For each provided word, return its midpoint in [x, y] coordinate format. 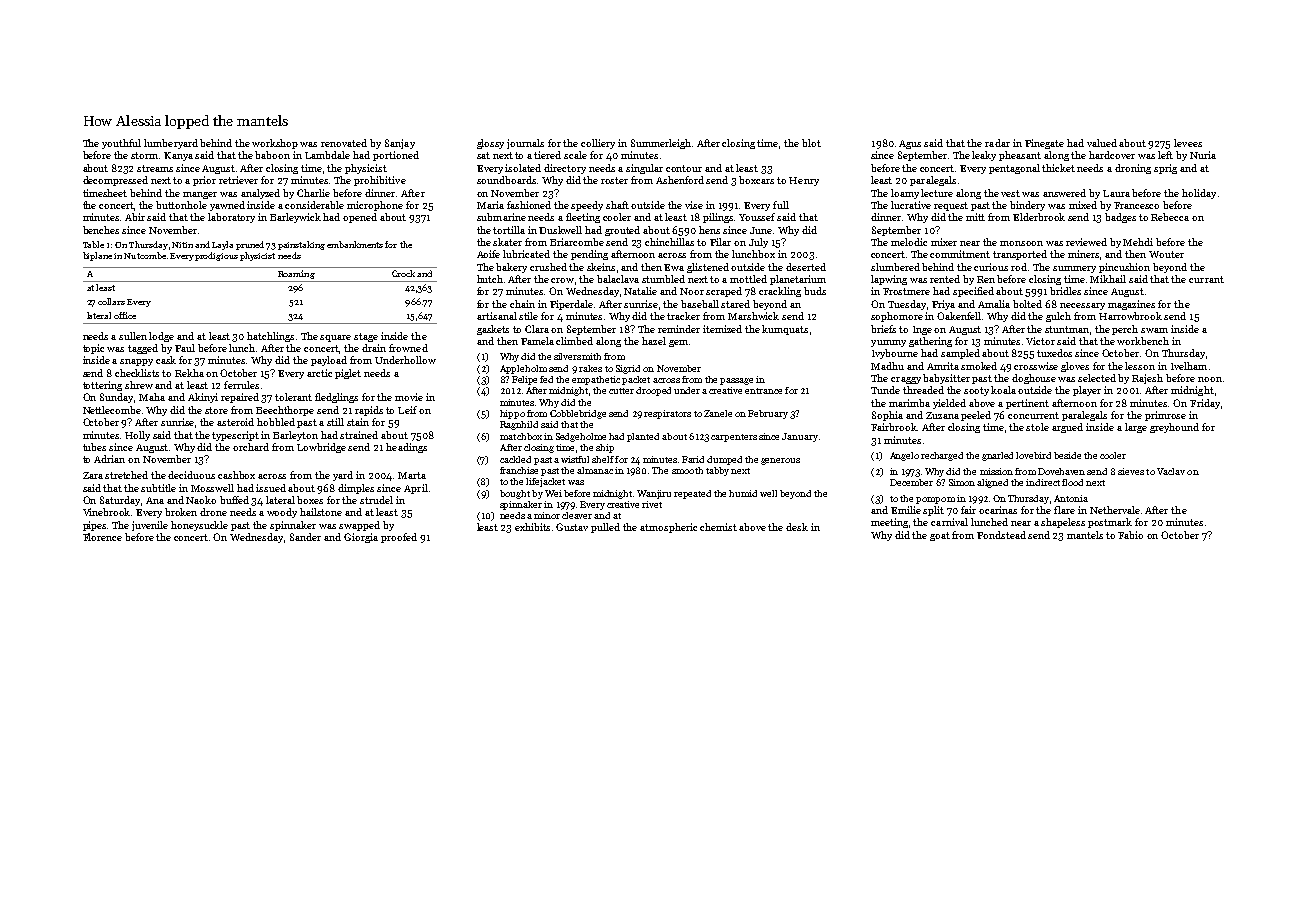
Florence [102, 537]
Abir [135, 217]
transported [1020, 255]
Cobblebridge [578, 414]
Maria [490, 205]
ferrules [241, 385]
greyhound [1174, 428]
